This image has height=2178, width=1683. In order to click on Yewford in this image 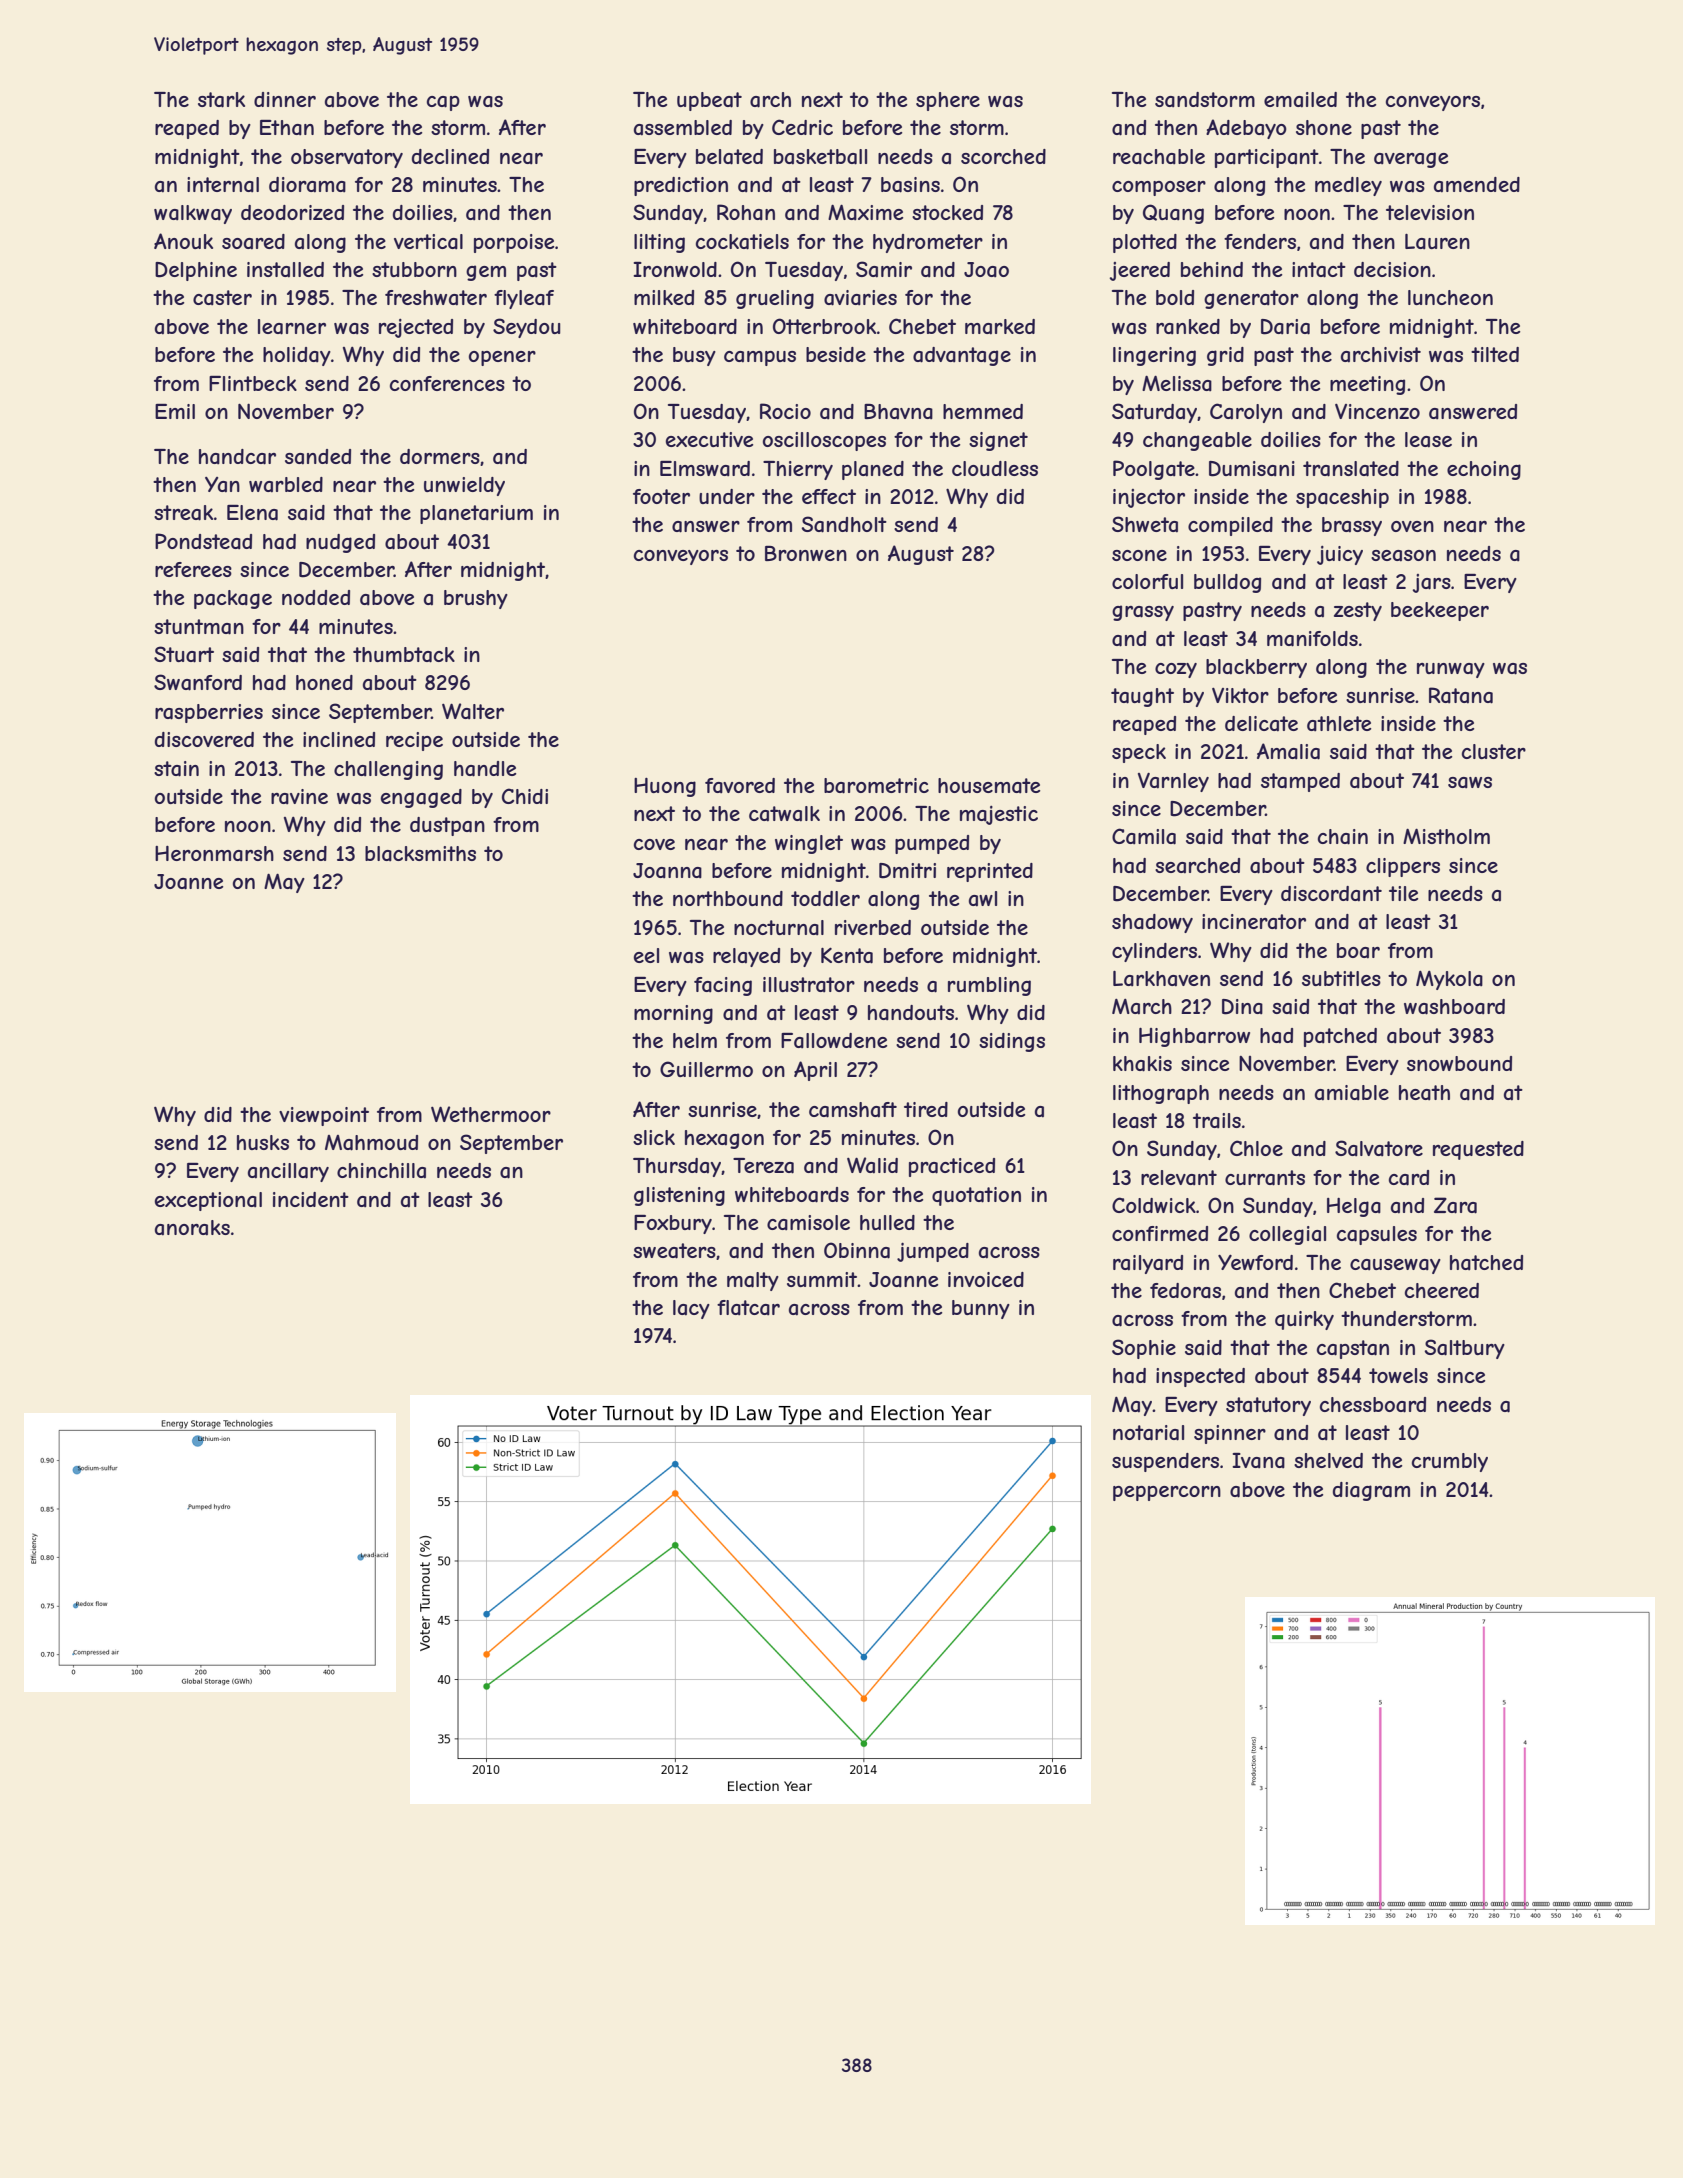, I will do `click(1255, 1262)`.
